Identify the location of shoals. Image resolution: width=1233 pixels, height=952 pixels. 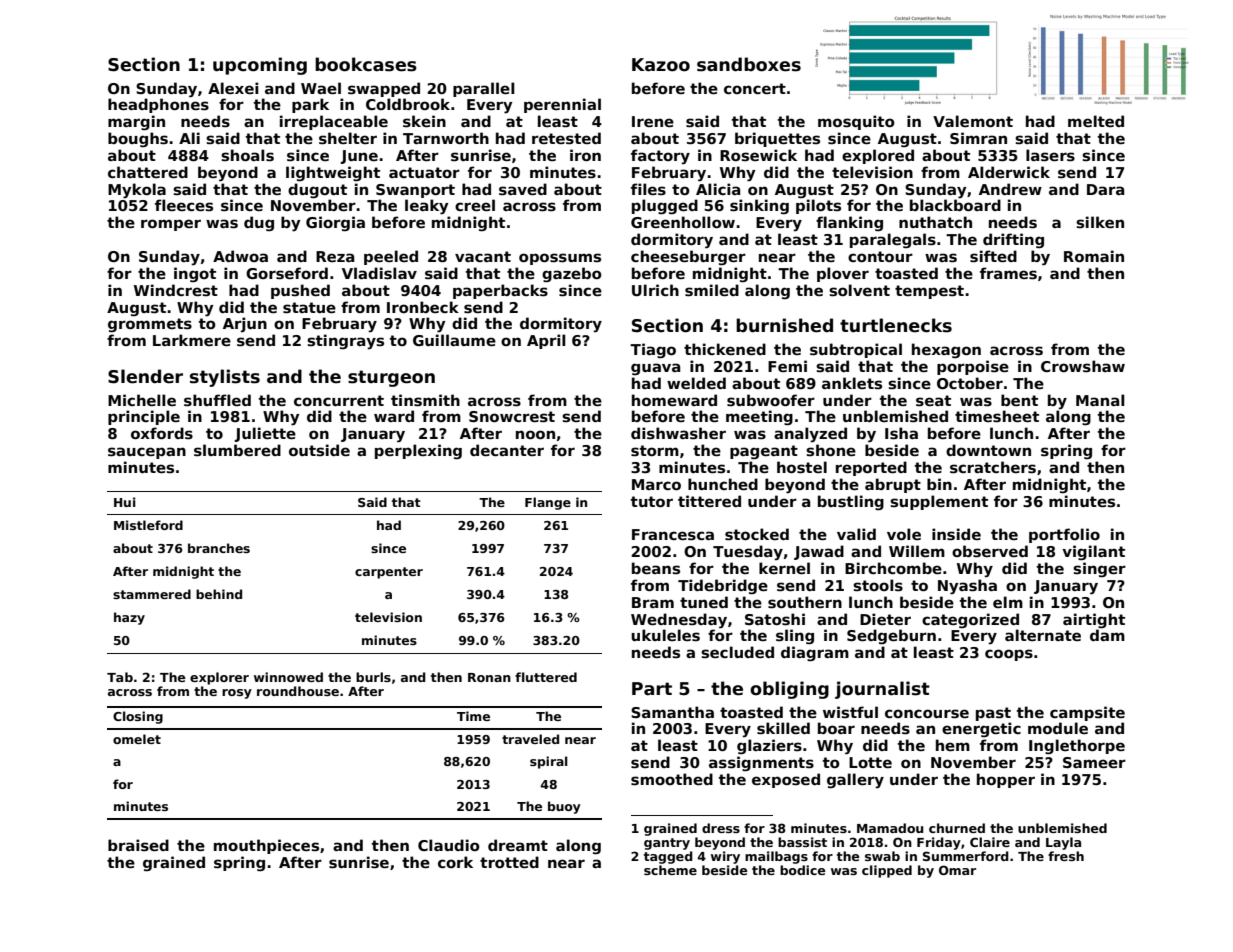
(247, 155).
